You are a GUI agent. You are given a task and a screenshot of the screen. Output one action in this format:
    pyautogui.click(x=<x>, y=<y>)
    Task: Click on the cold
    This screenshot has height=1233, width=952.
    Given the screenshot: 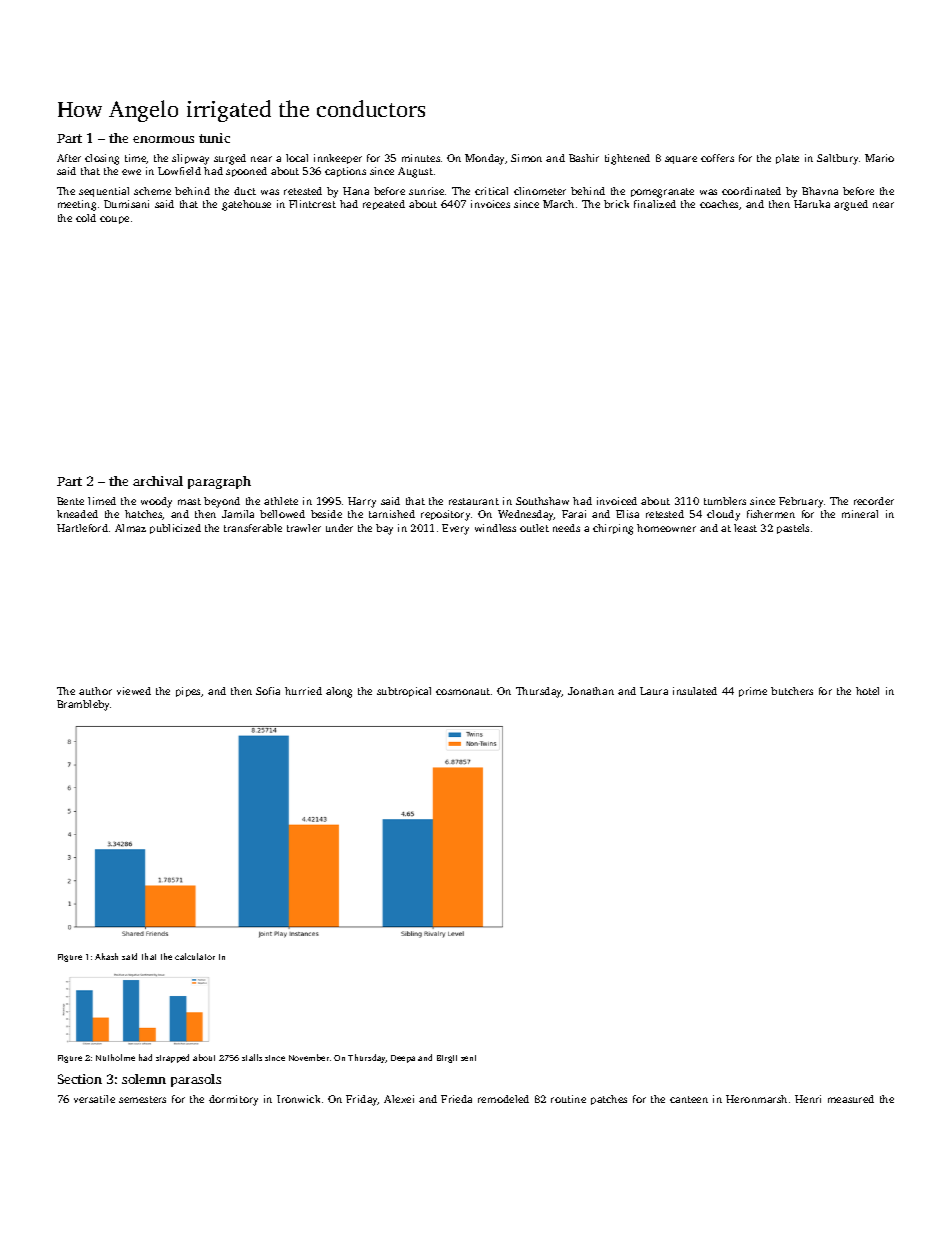 What is the action you would take?
    pyautogui.click(x=86, y=218)
